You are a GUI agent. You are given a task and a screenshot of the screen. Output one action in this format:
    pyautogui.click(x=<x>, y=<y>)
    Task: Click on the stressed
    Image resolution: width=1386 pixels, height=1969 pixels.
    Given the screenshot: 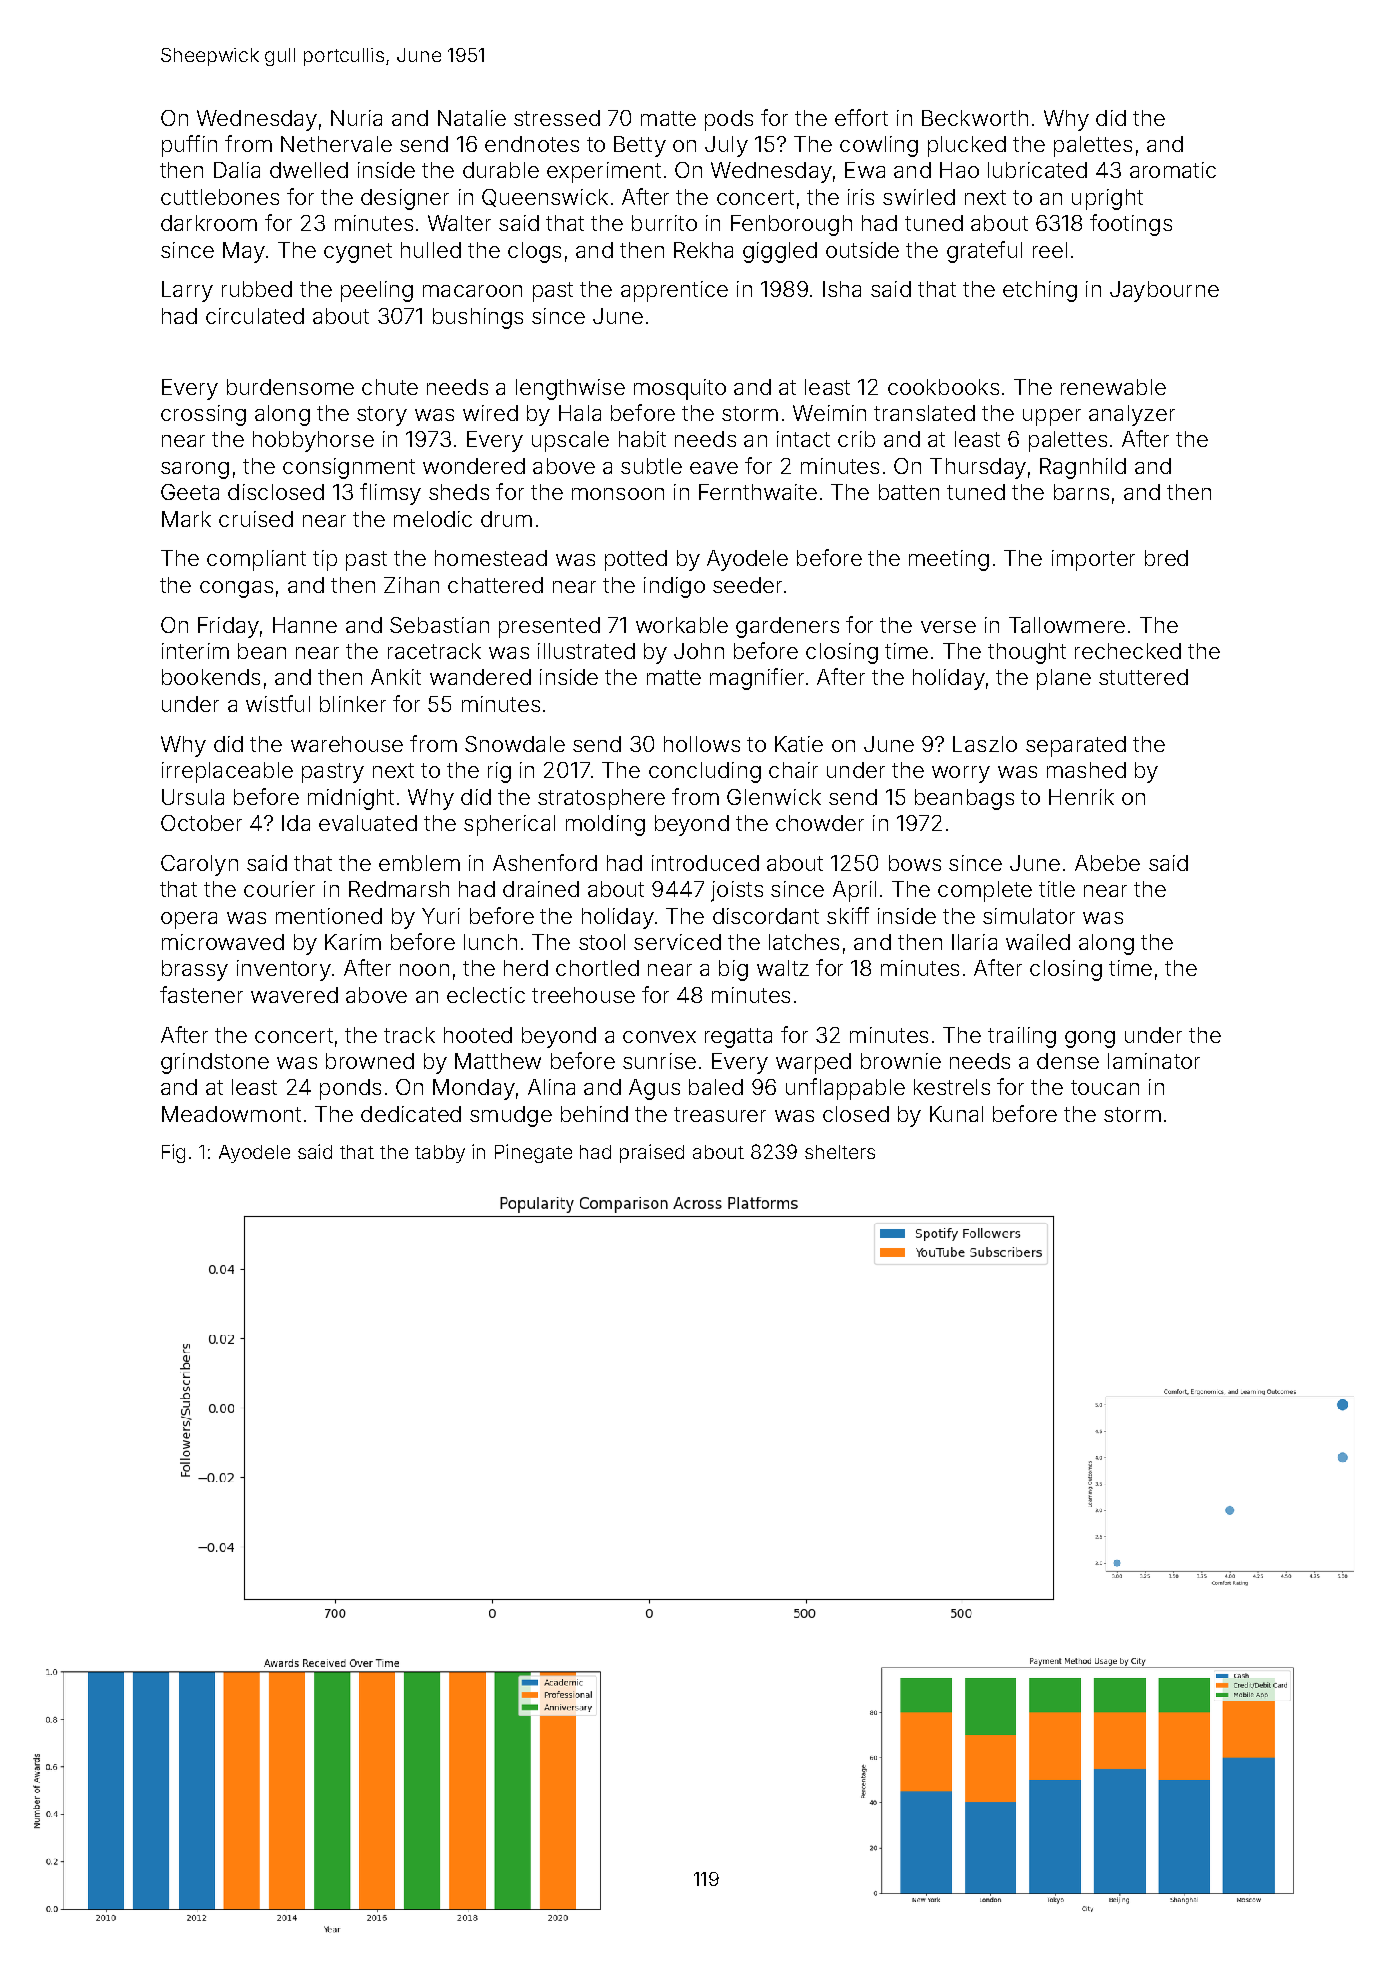 What is the action you would take?
    pyautogui.click(x=557, y=118)
